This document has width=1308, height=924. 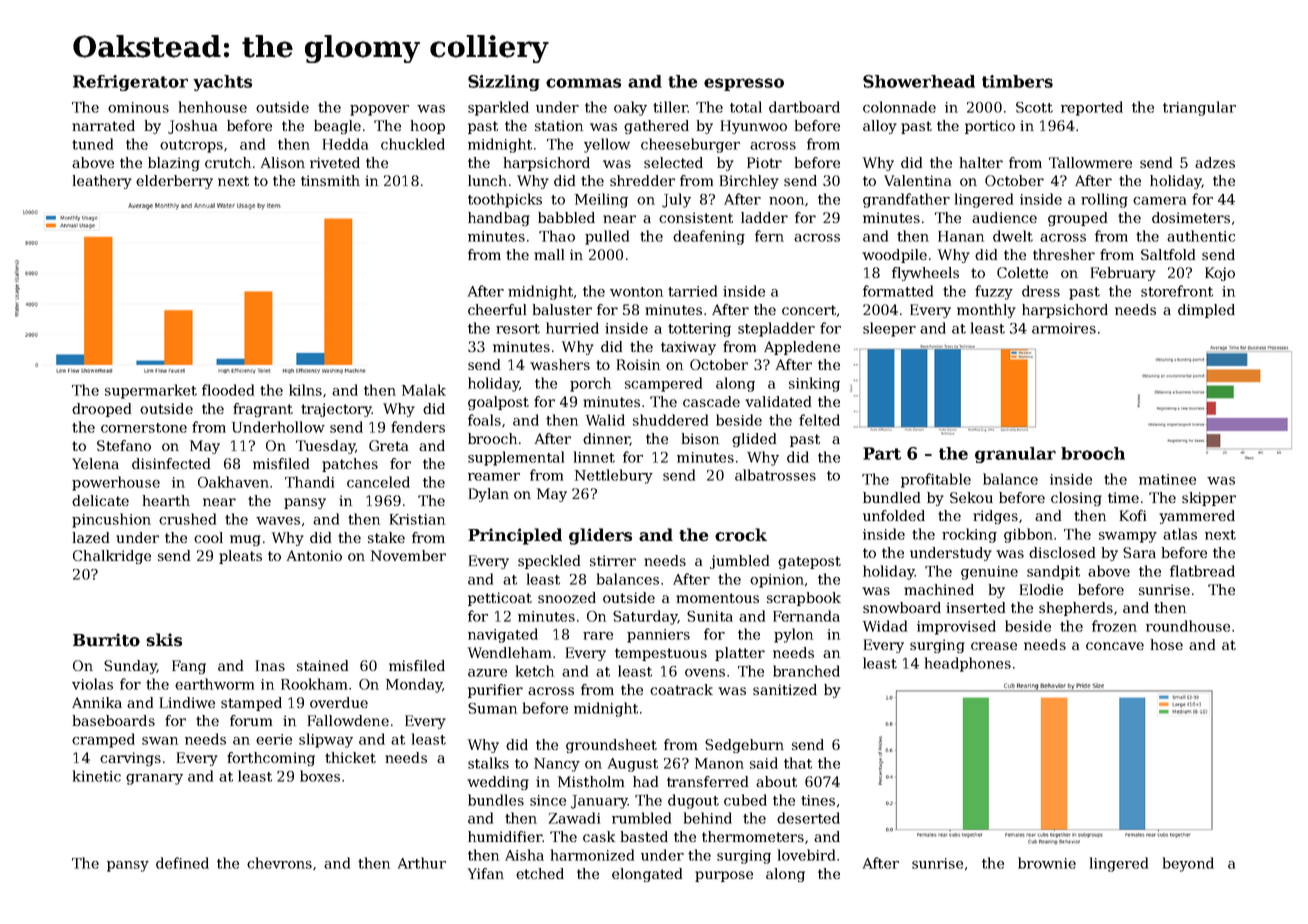 What do you see at coordinates (540, 873) in the document?
I see `etched` at bounding box center [540, 873].
